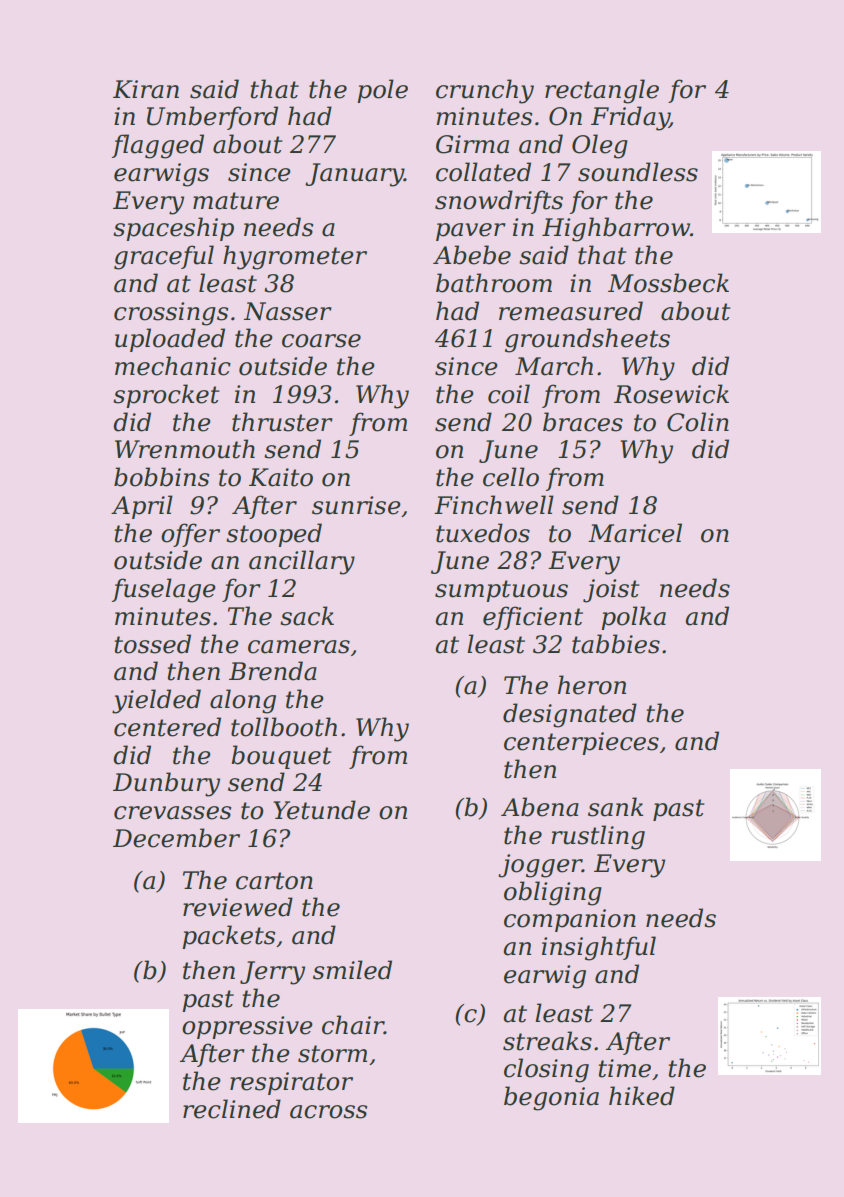  Describe the element at coordinates (382, 91) in the screenshot. I see `pole` at that location.
